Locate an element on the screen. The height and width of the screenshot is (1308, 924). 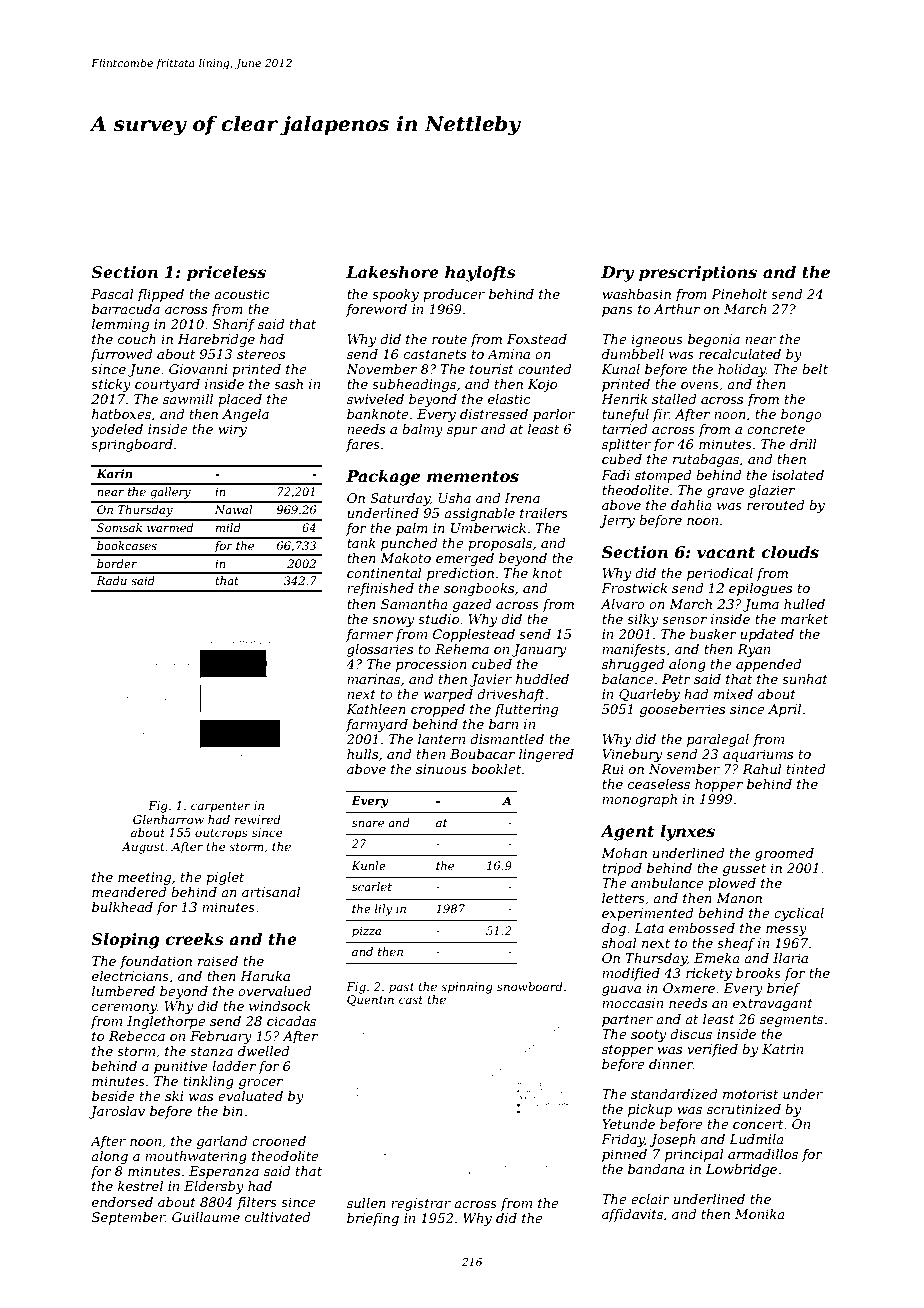
sullen is located at coordinates (366, 1203).
